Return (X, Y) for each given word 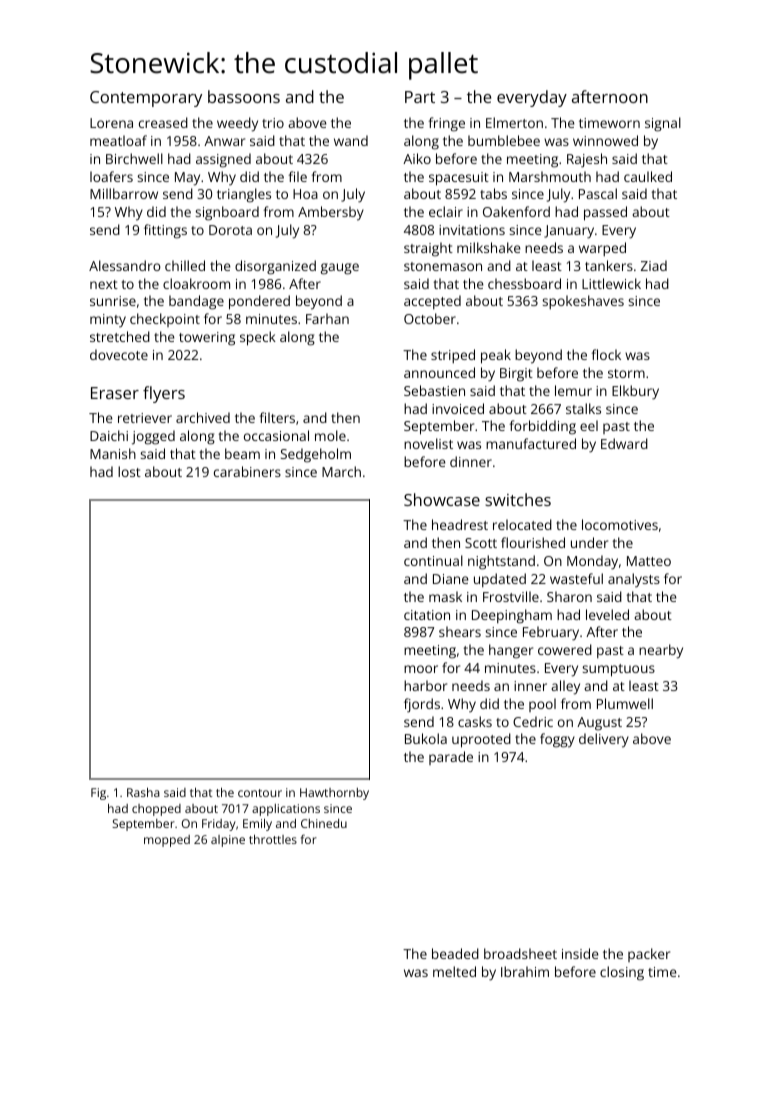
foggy (557, 740)
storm (626, 373)
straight (428, 249)
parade (451, 758)
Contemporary (146, 99)
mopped (167, 841)
